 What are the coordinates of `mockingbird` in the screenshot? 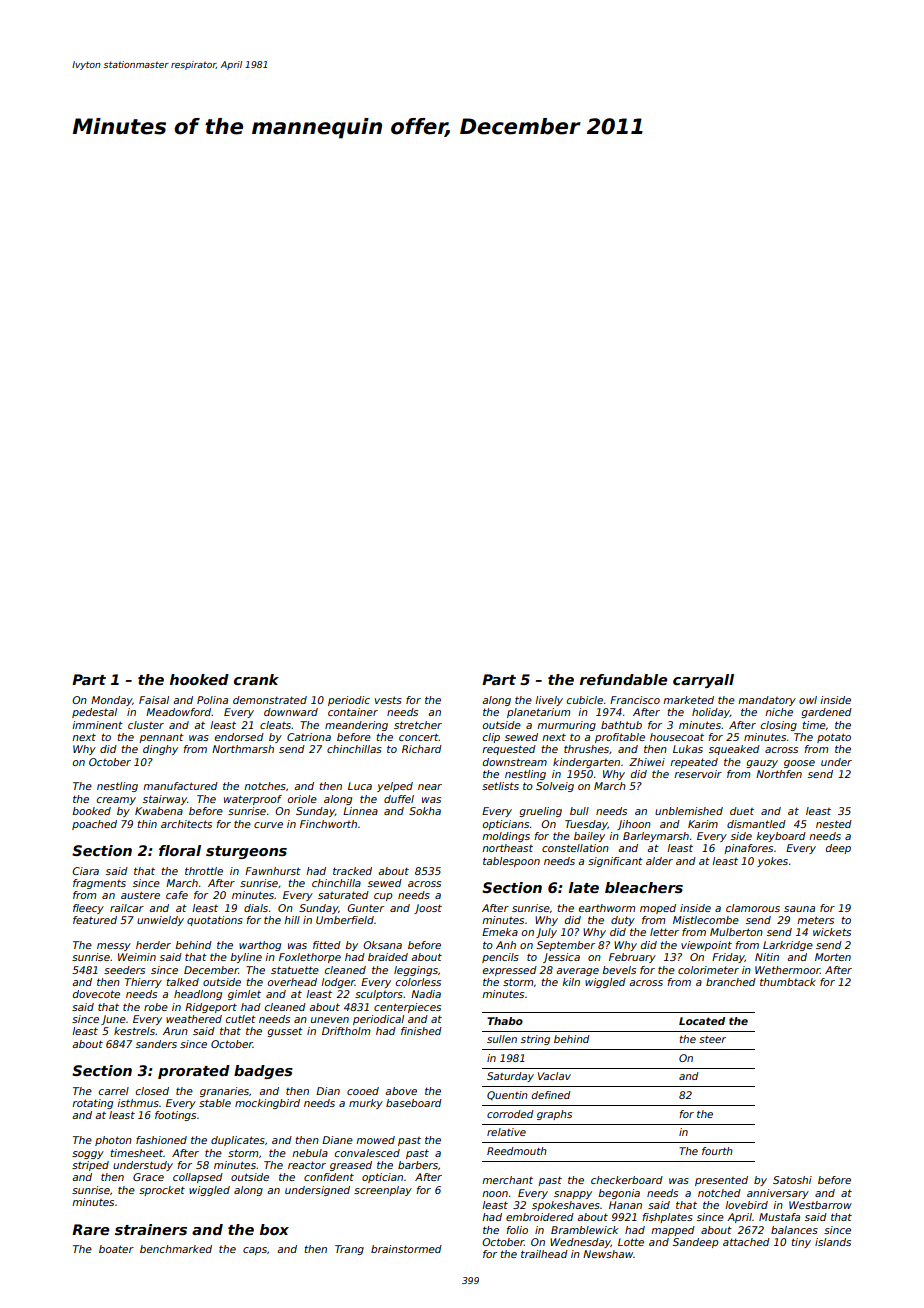 It's located at (267, 1104).
